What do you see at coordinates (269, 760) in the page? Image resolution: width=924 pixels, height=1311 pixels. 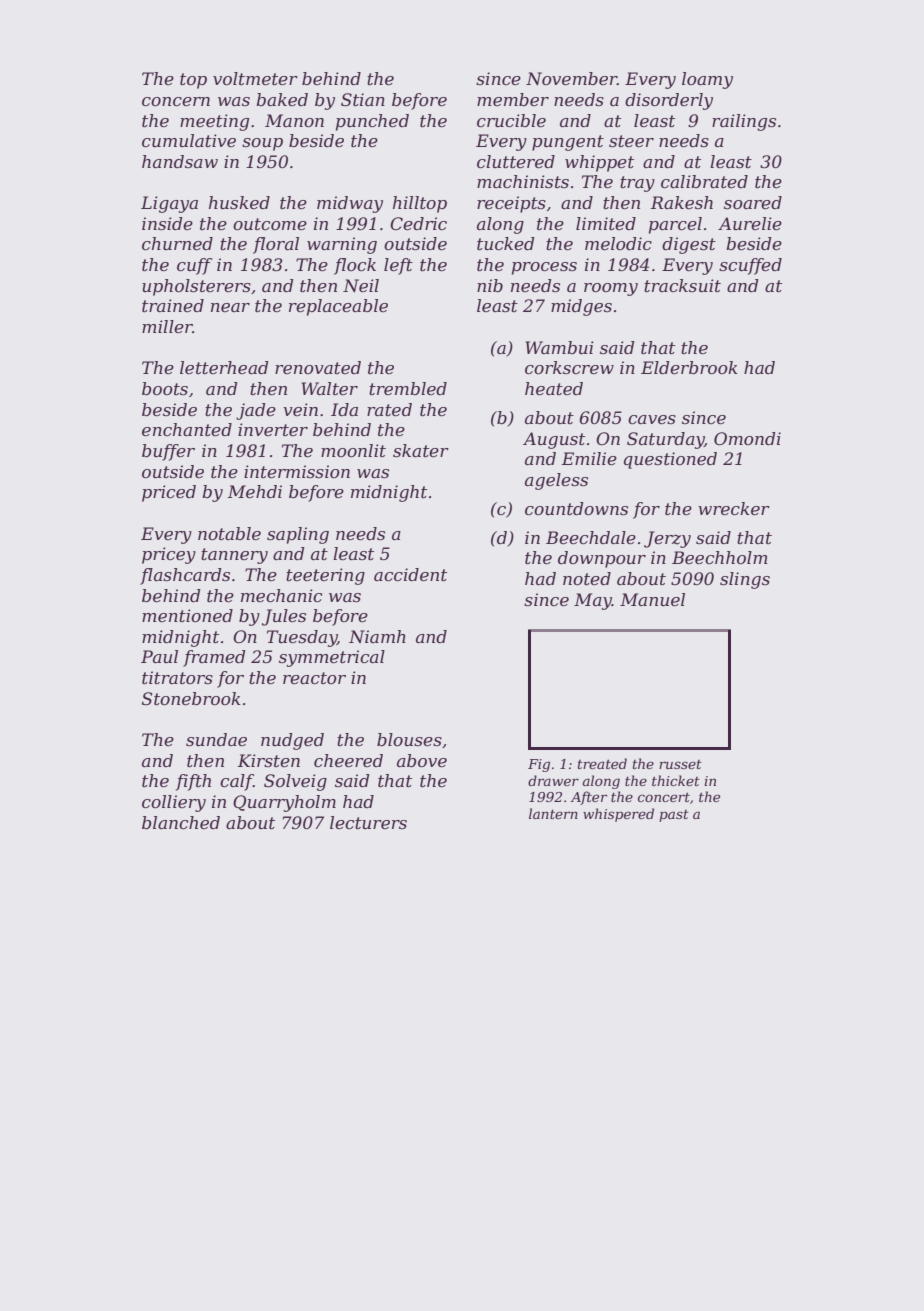 I see `Kirsten` at bounding box center [269, 760].
